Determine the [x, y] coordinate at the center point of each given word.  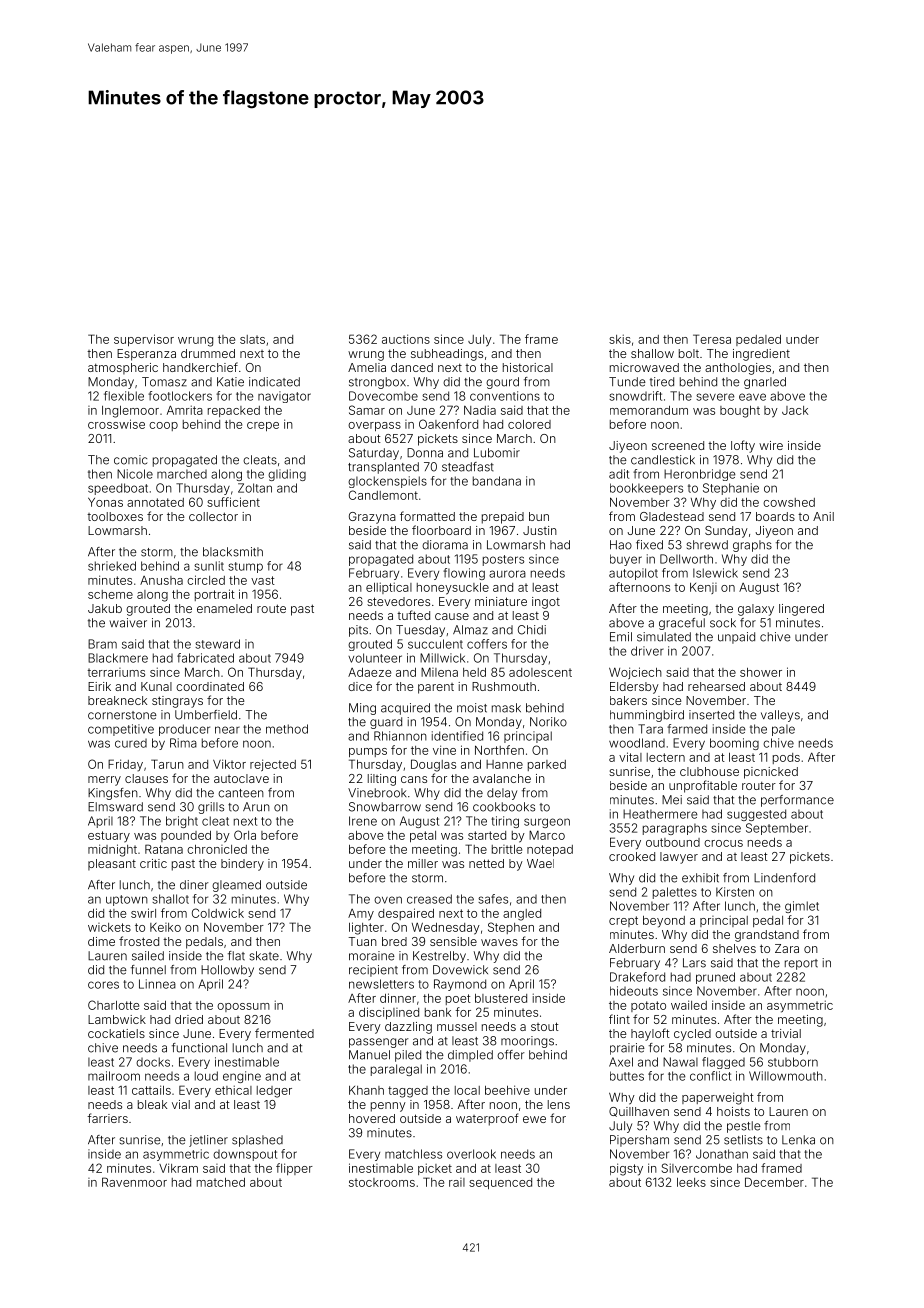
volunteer [375, 658]
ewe [534, 1119]
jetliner [208, 1141]
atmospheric [123, 369]
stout [545, 1026]
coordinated [210, 686]
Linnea [157, 984]
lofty [743, 446]
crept [623, 921]
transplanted [383, 468]
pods [786, 758]
